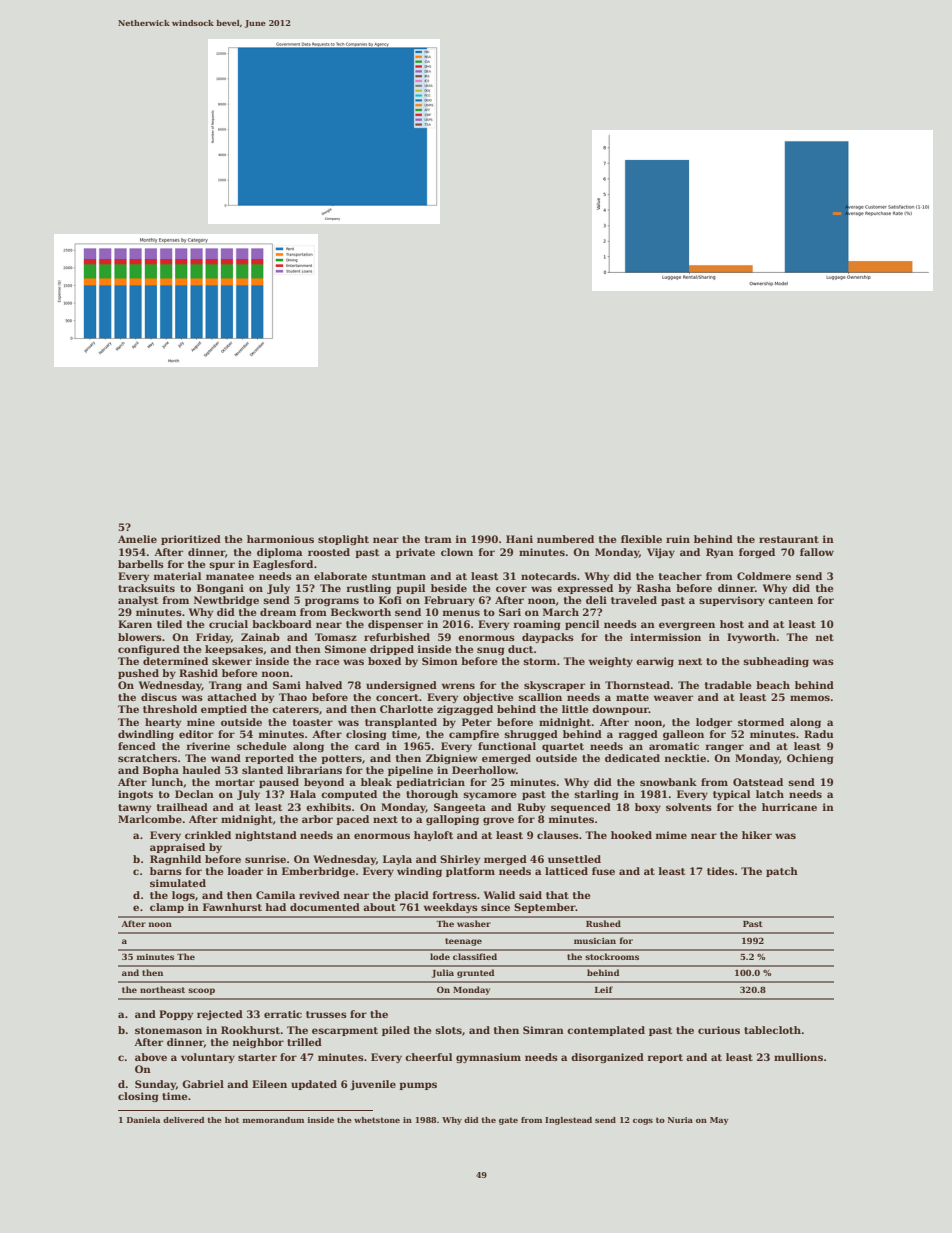 This screenshot has width=952, height=1233. Describe the element at coordinates (817, 552) in the screenshot. I see `fallow` at that location.
